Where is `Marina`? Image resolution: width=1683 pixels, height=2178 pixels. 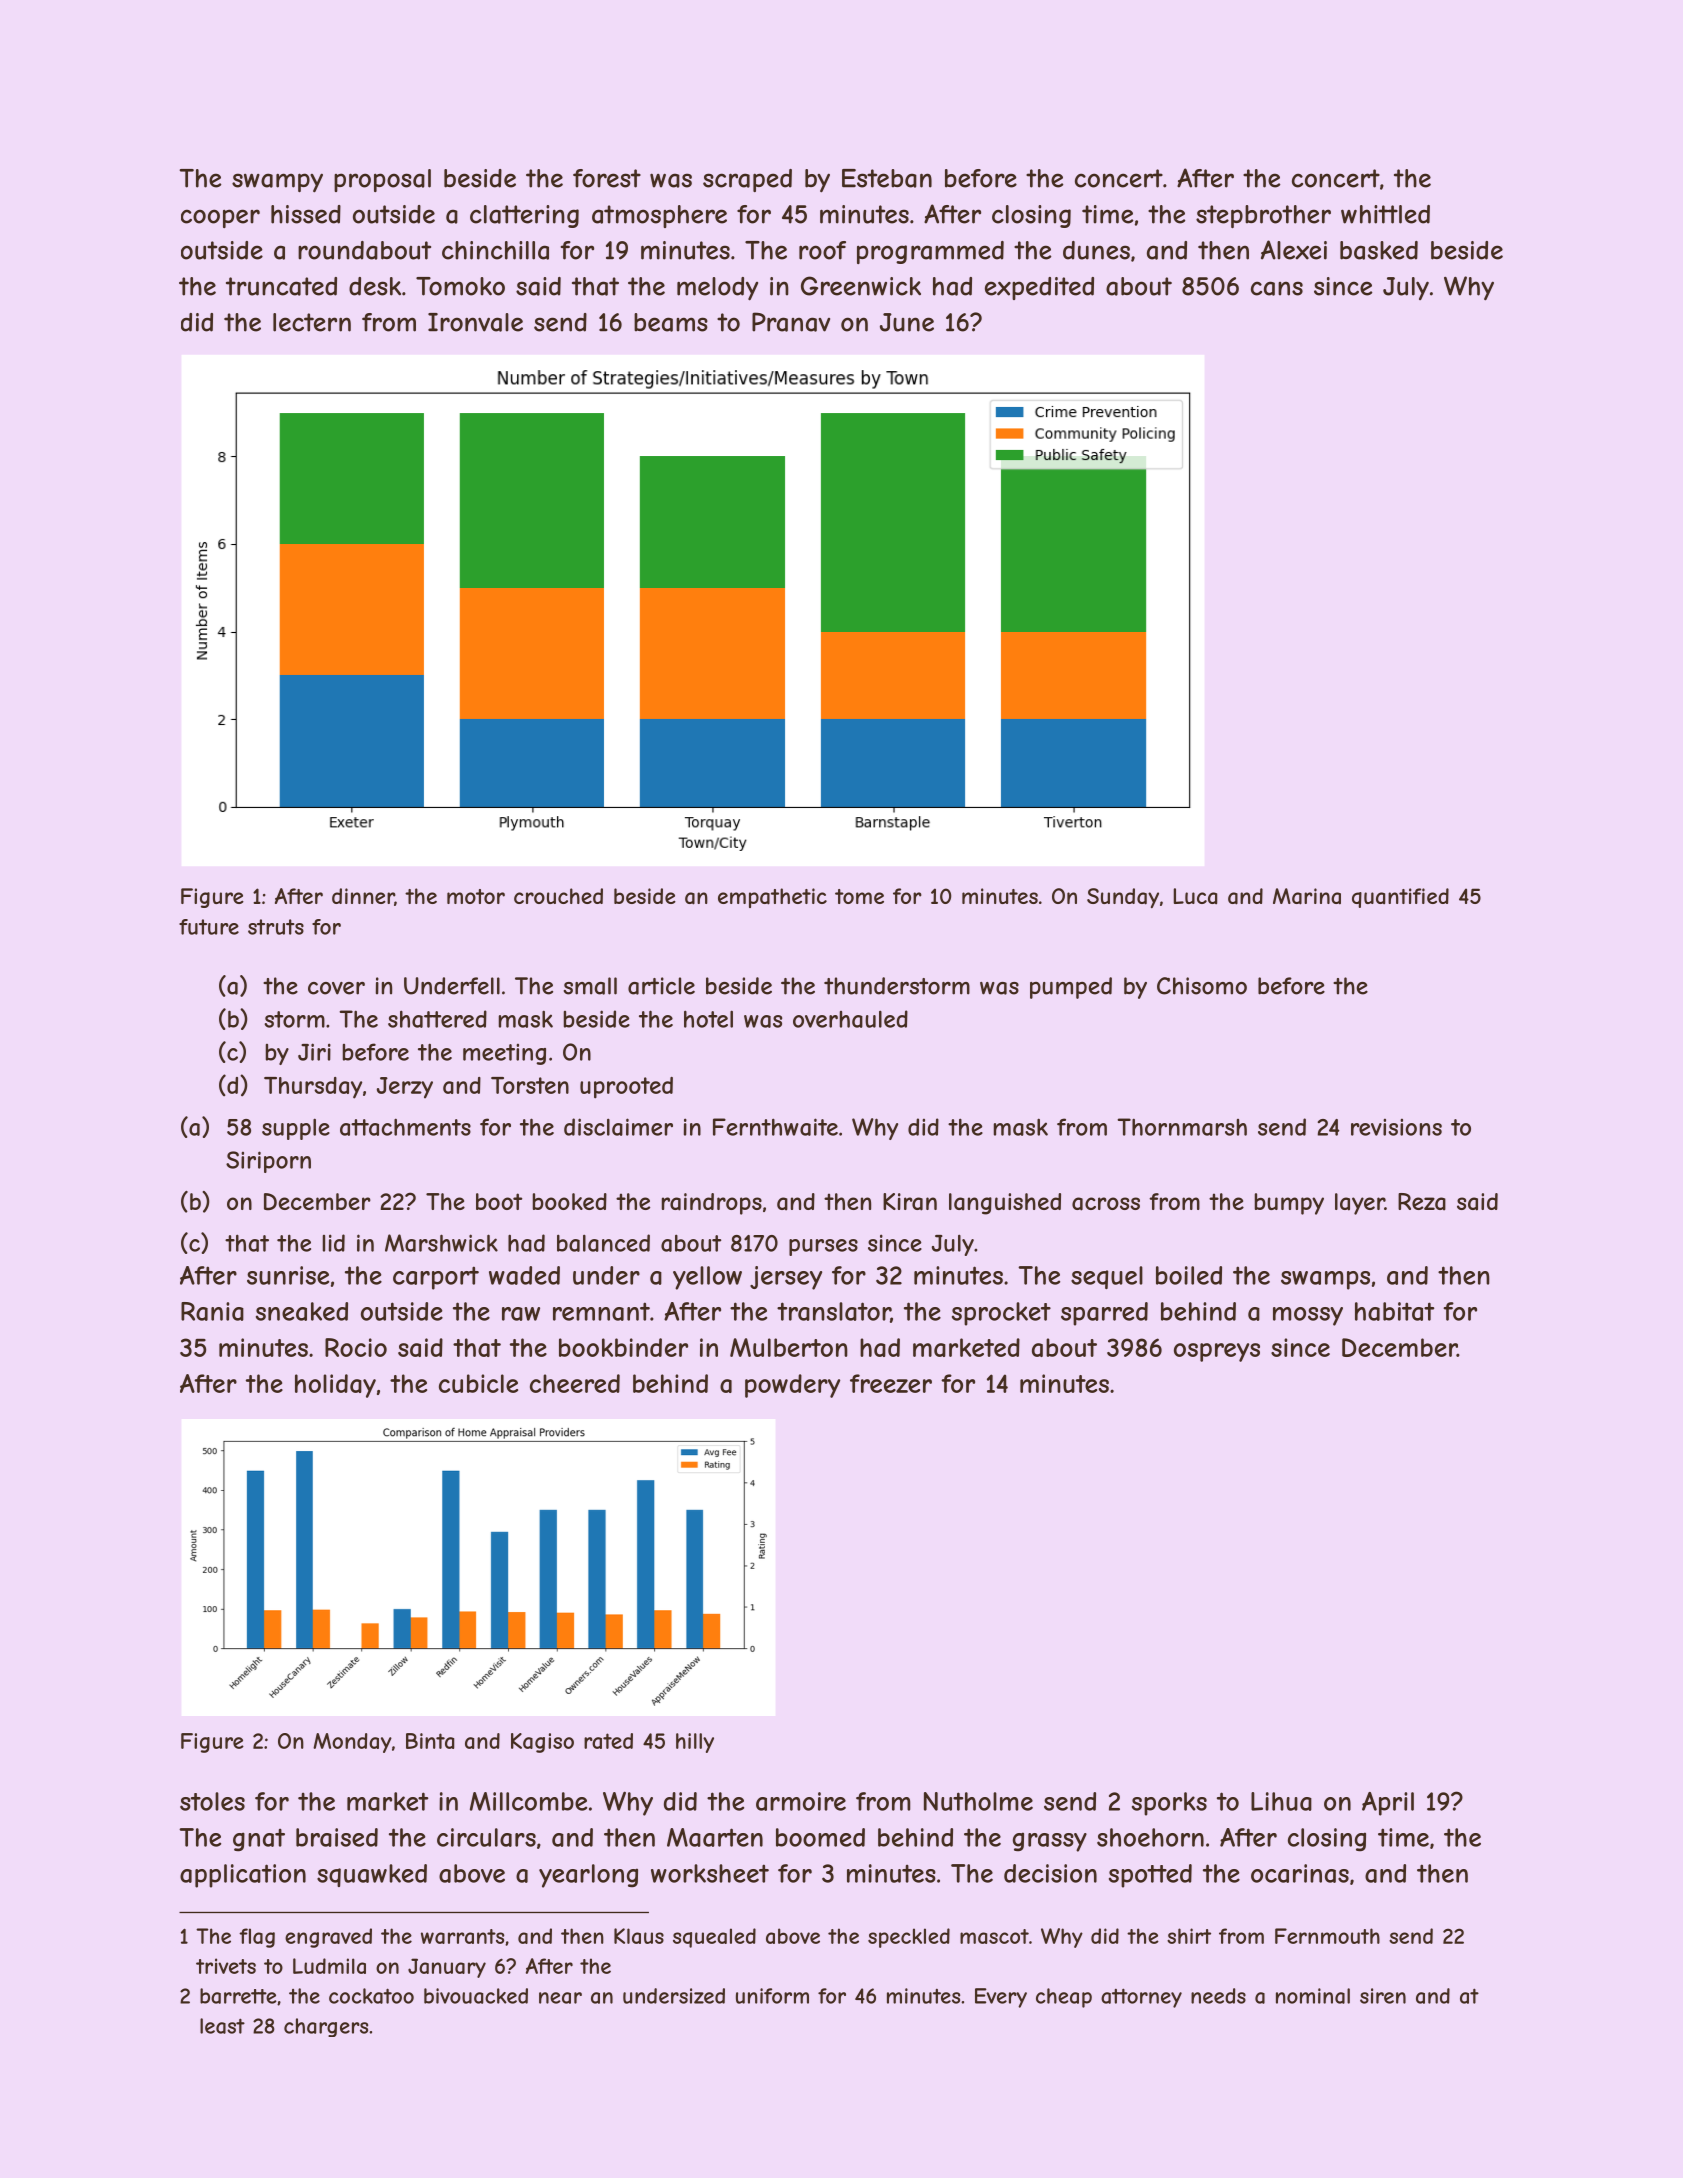
Marina is located at coordinates (1307, 896).
